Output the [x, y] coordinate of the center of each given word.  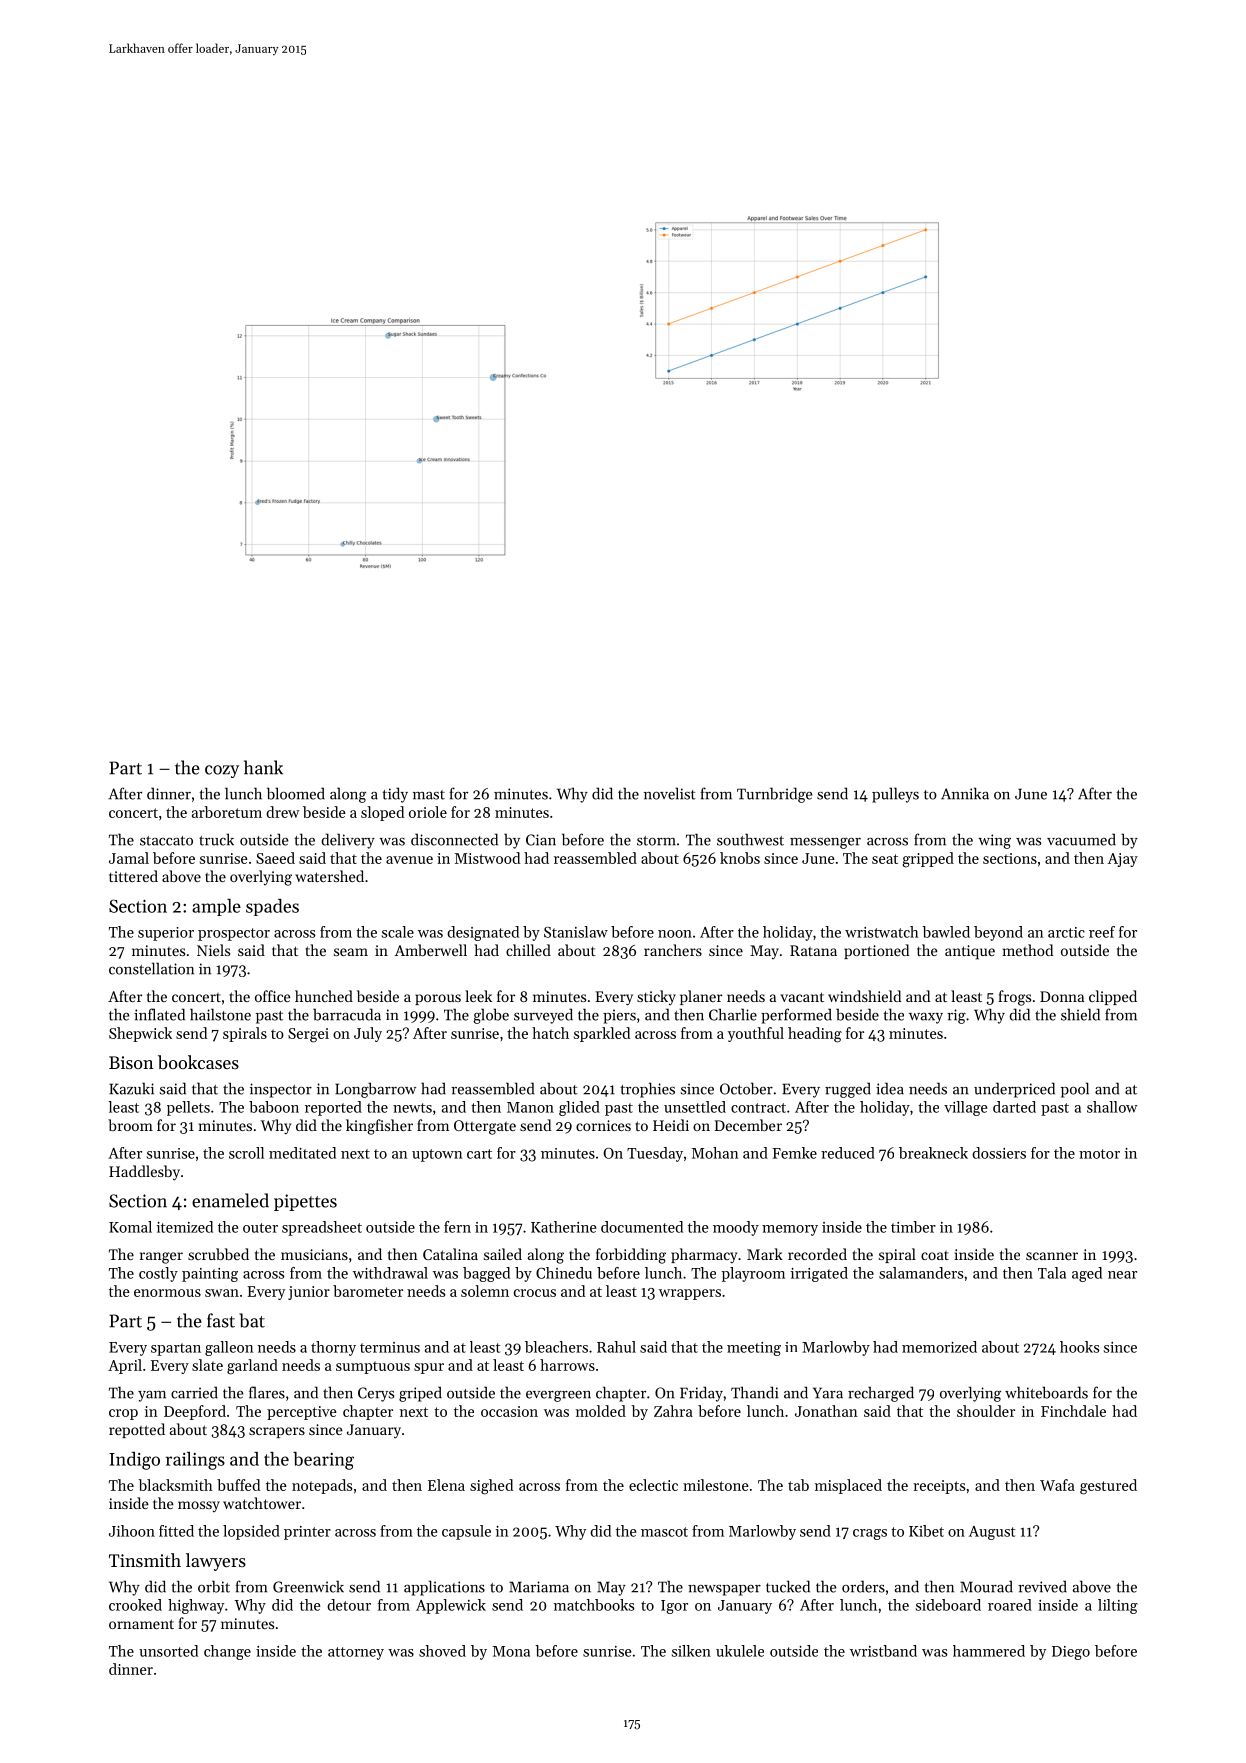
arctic [1066, 932]
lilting [1118, 1606]
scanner [1052, 1256]
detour [349, 1605]
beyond [998, 933]
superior [166, 934]
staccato [166, 841]
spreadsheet [322, 1228]
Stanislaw [576, 932]
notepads [322, 1486]
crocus [535, 1293]
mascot [664, 1532]
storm [656, 841]
